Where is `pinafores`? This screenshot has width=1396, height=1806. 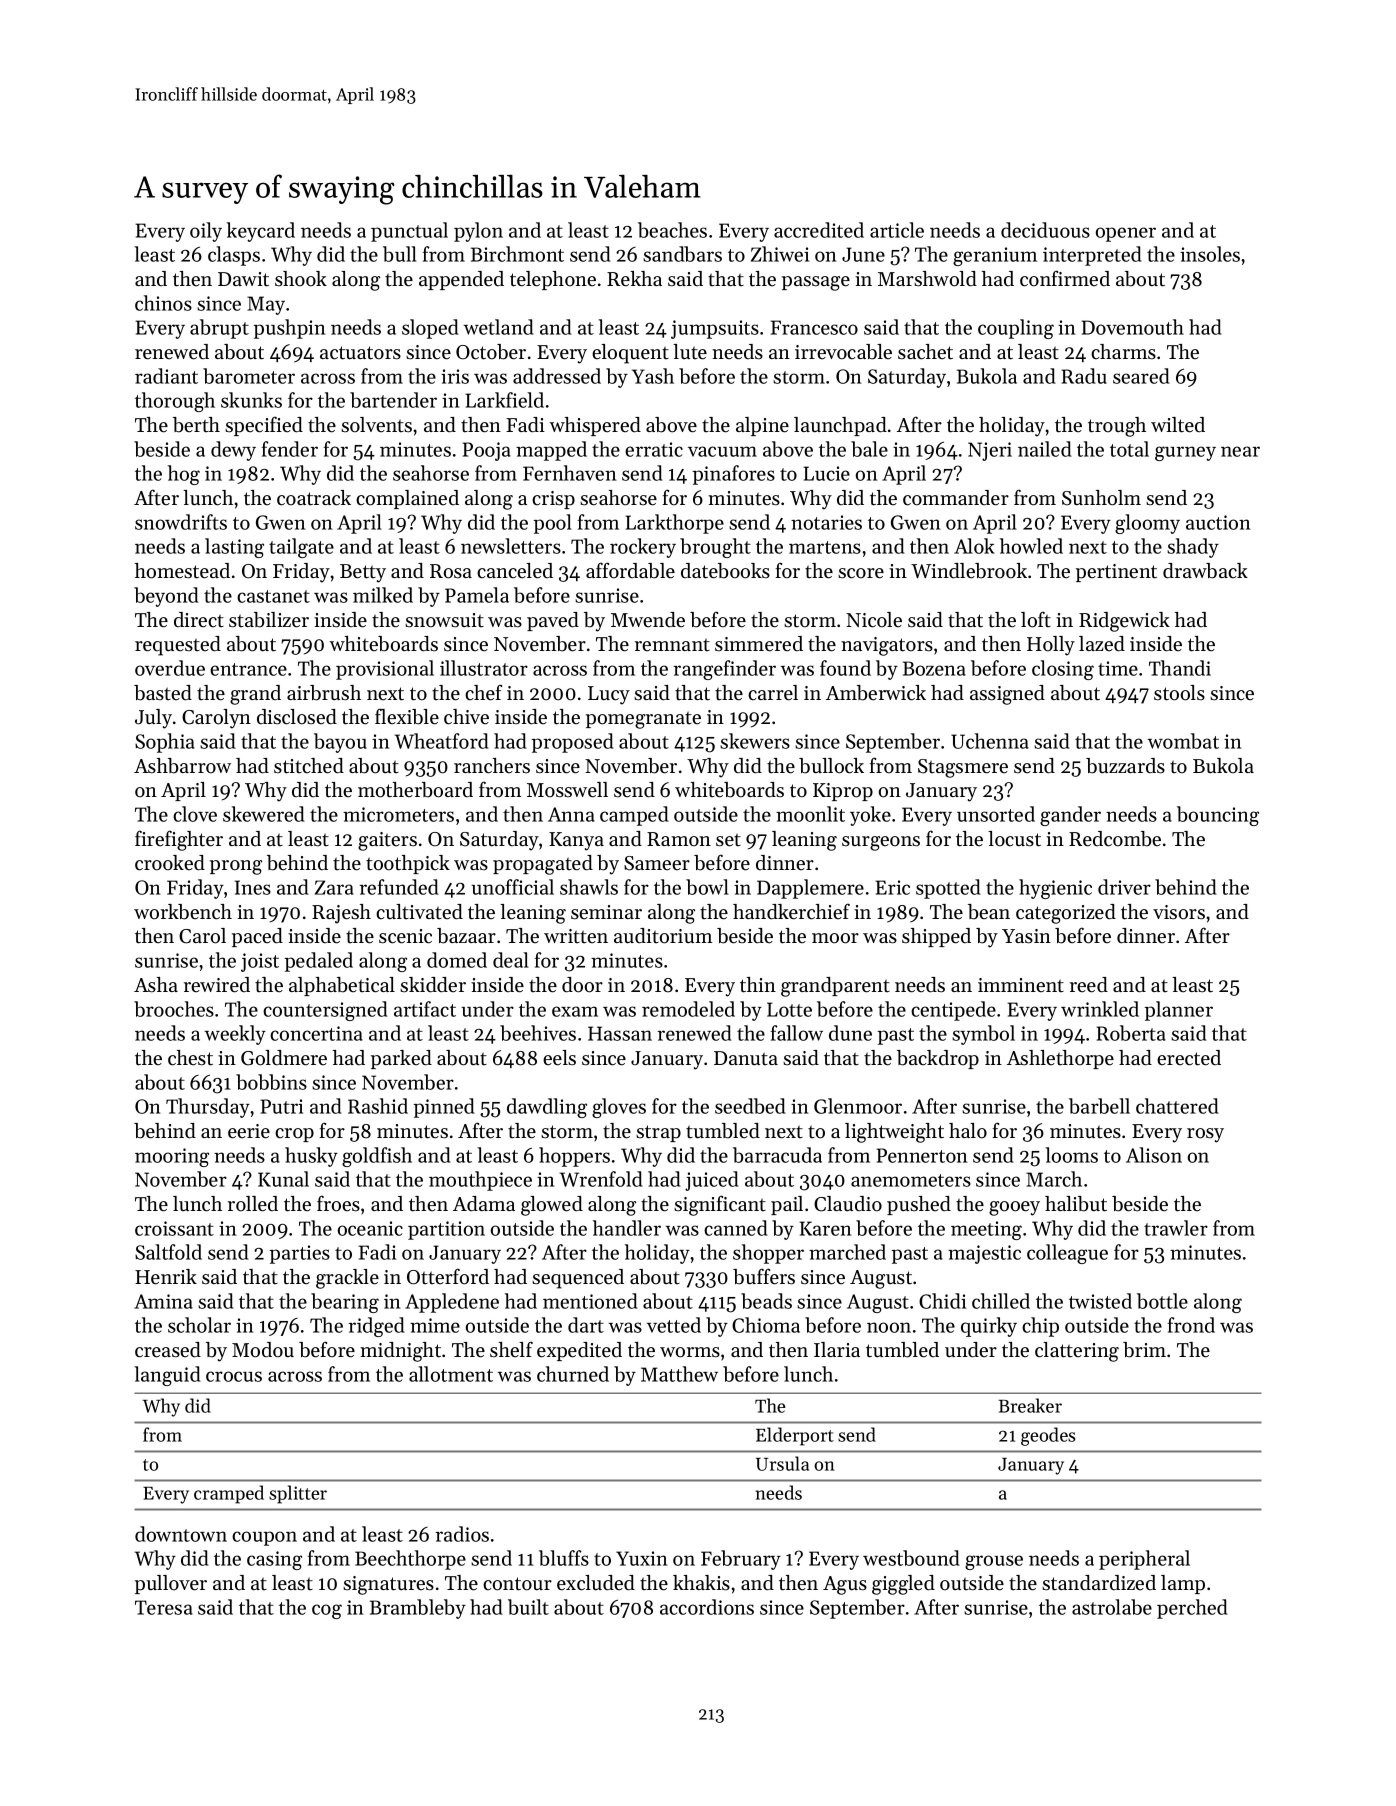 pinafores is located at coordinates (734, 475).
